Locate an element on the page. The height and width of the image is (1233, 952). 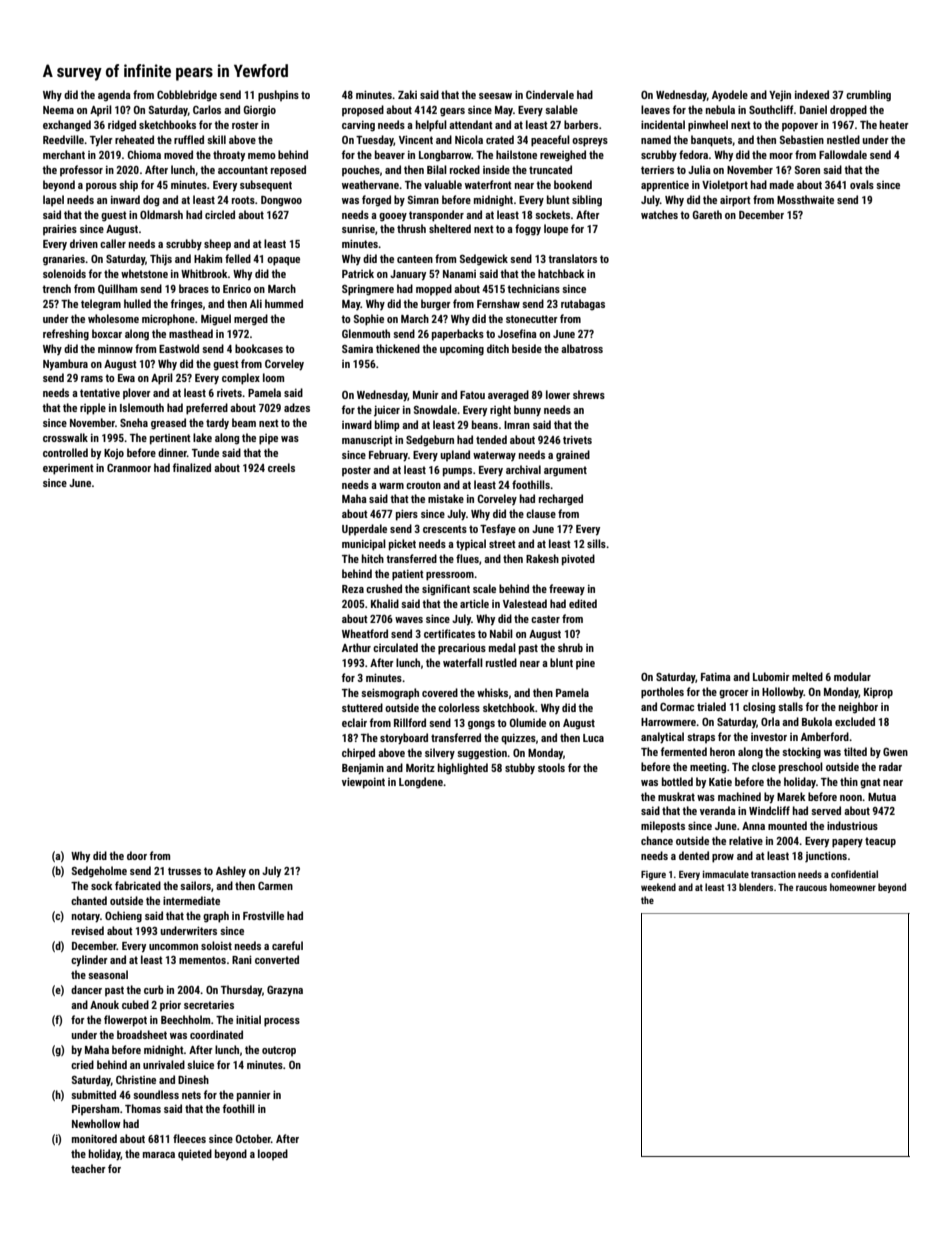
ripple is located at coordinates (93, 409).
